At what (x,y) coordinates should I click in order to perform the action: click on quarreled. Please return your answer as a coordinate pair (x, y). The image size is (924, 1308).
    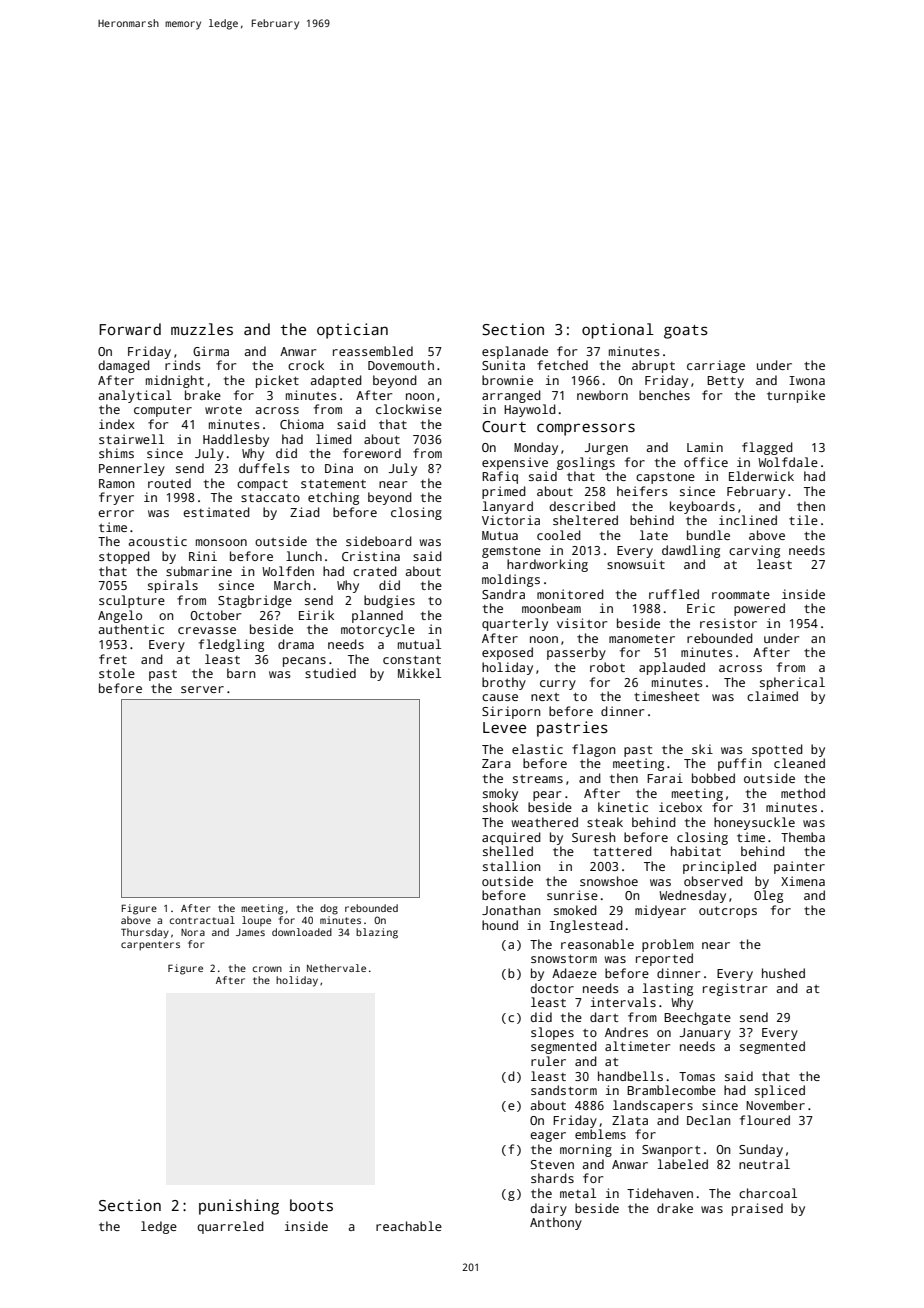
    Looking at the image, I should click on (230, 1227).
